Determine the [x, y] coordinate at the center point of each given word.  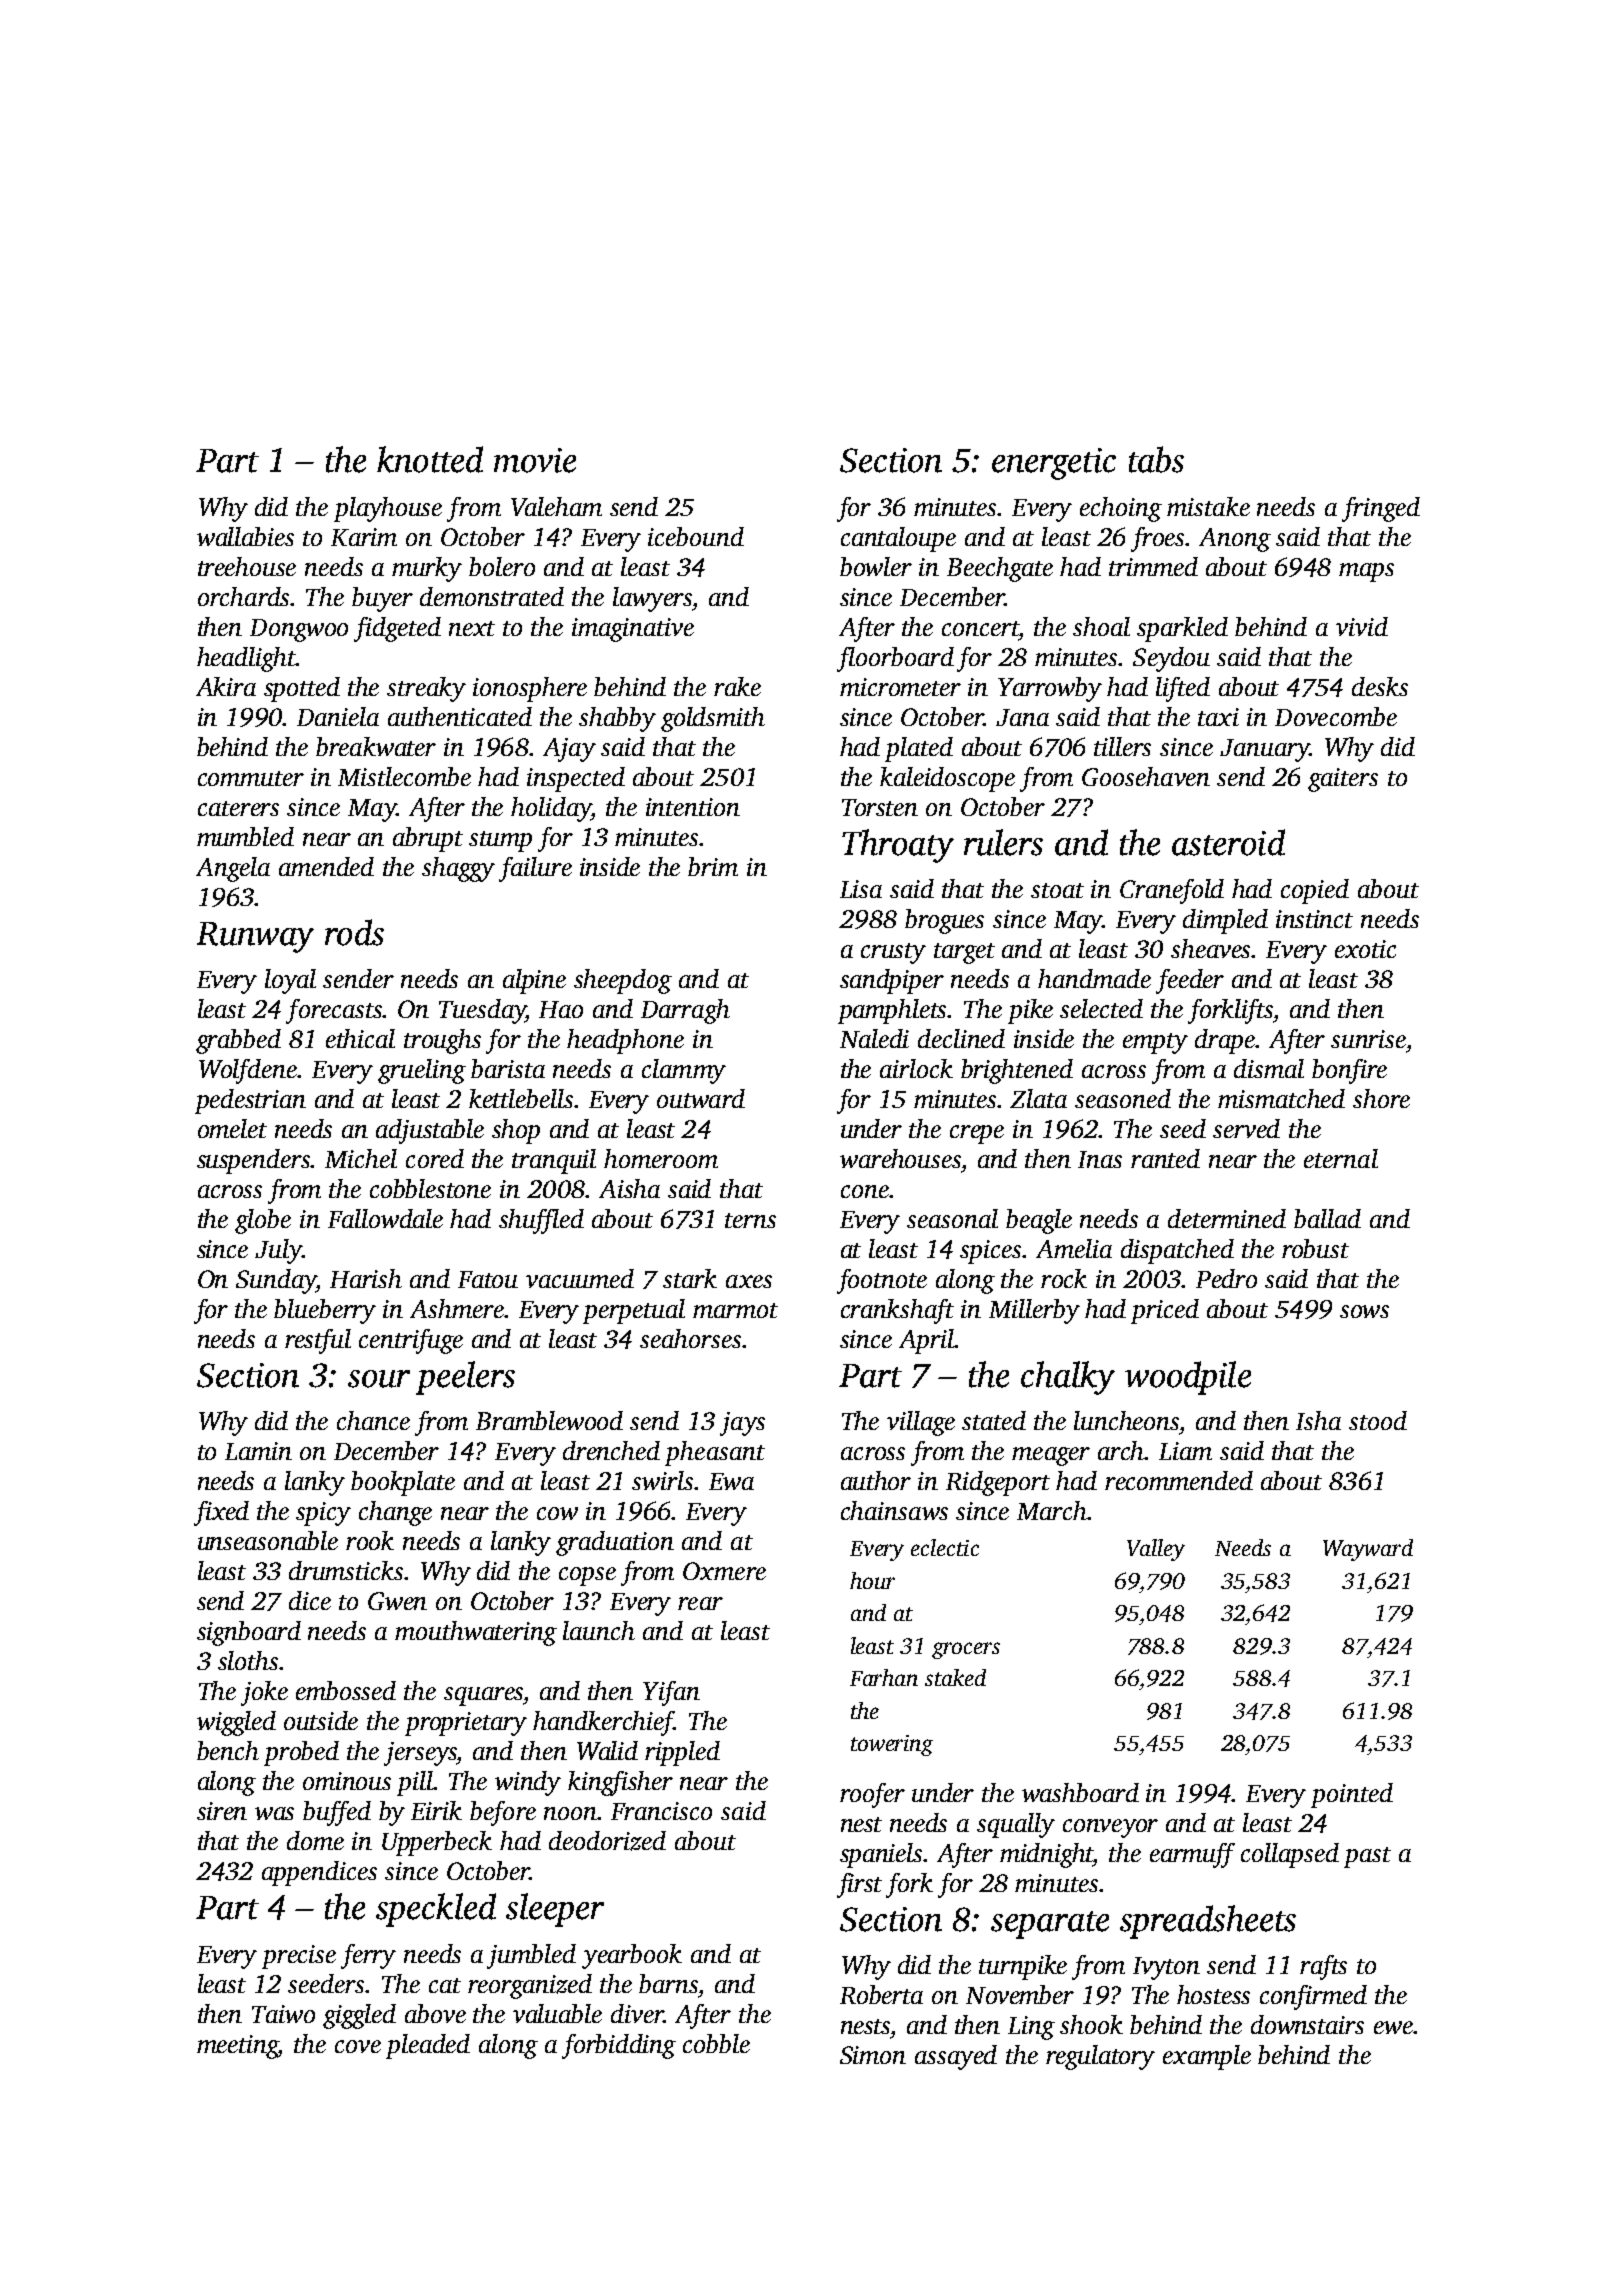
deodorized [607, 1841]
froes [1158, 539]
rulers [1003, 842]
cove [358, 2046]
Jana [1022, 717]
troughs [442, 1041]
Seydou [1171, 659]
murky [427, 569]
